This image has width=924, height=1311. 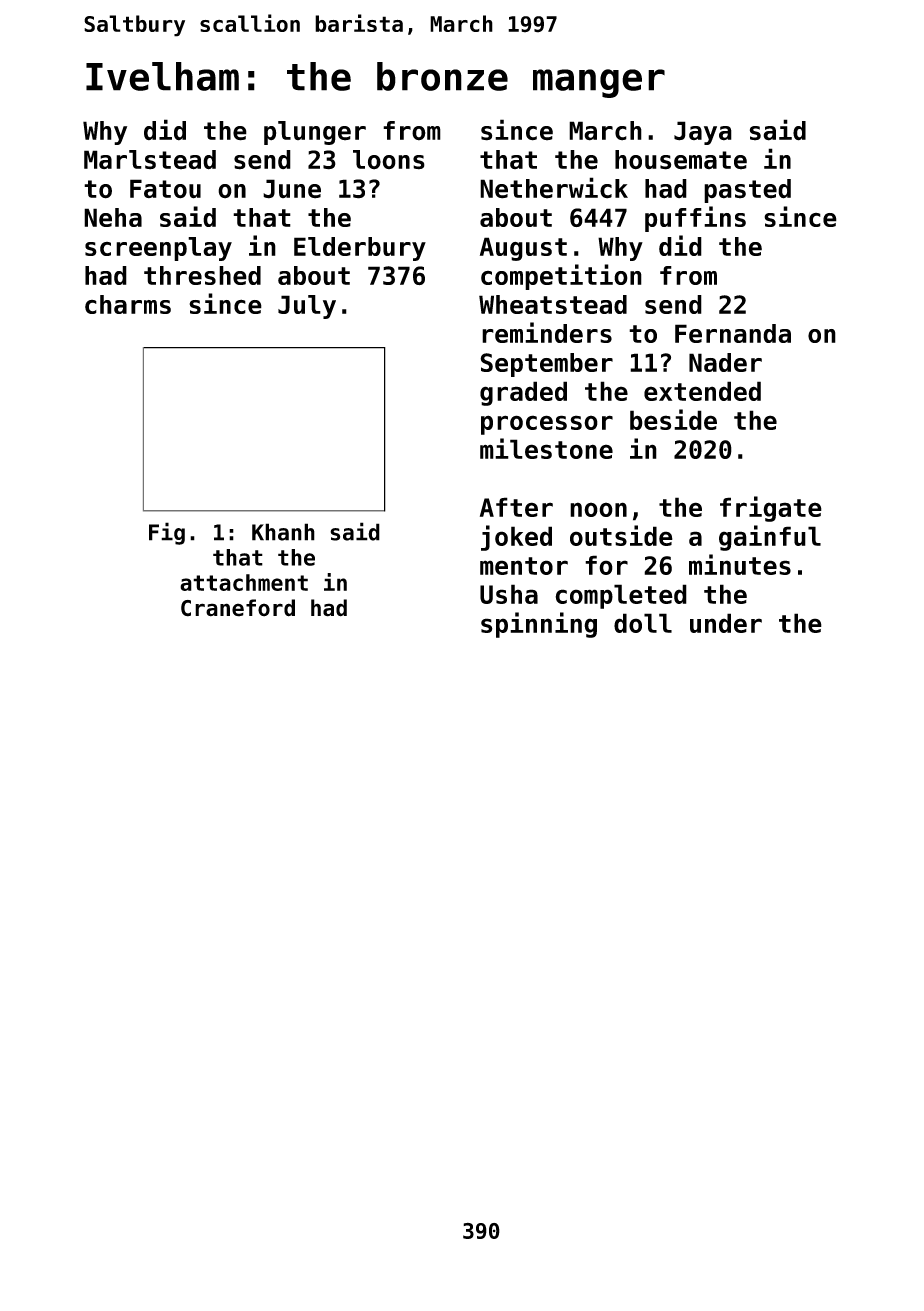 I want to click on Jaya, so click(x=703, y=133).
